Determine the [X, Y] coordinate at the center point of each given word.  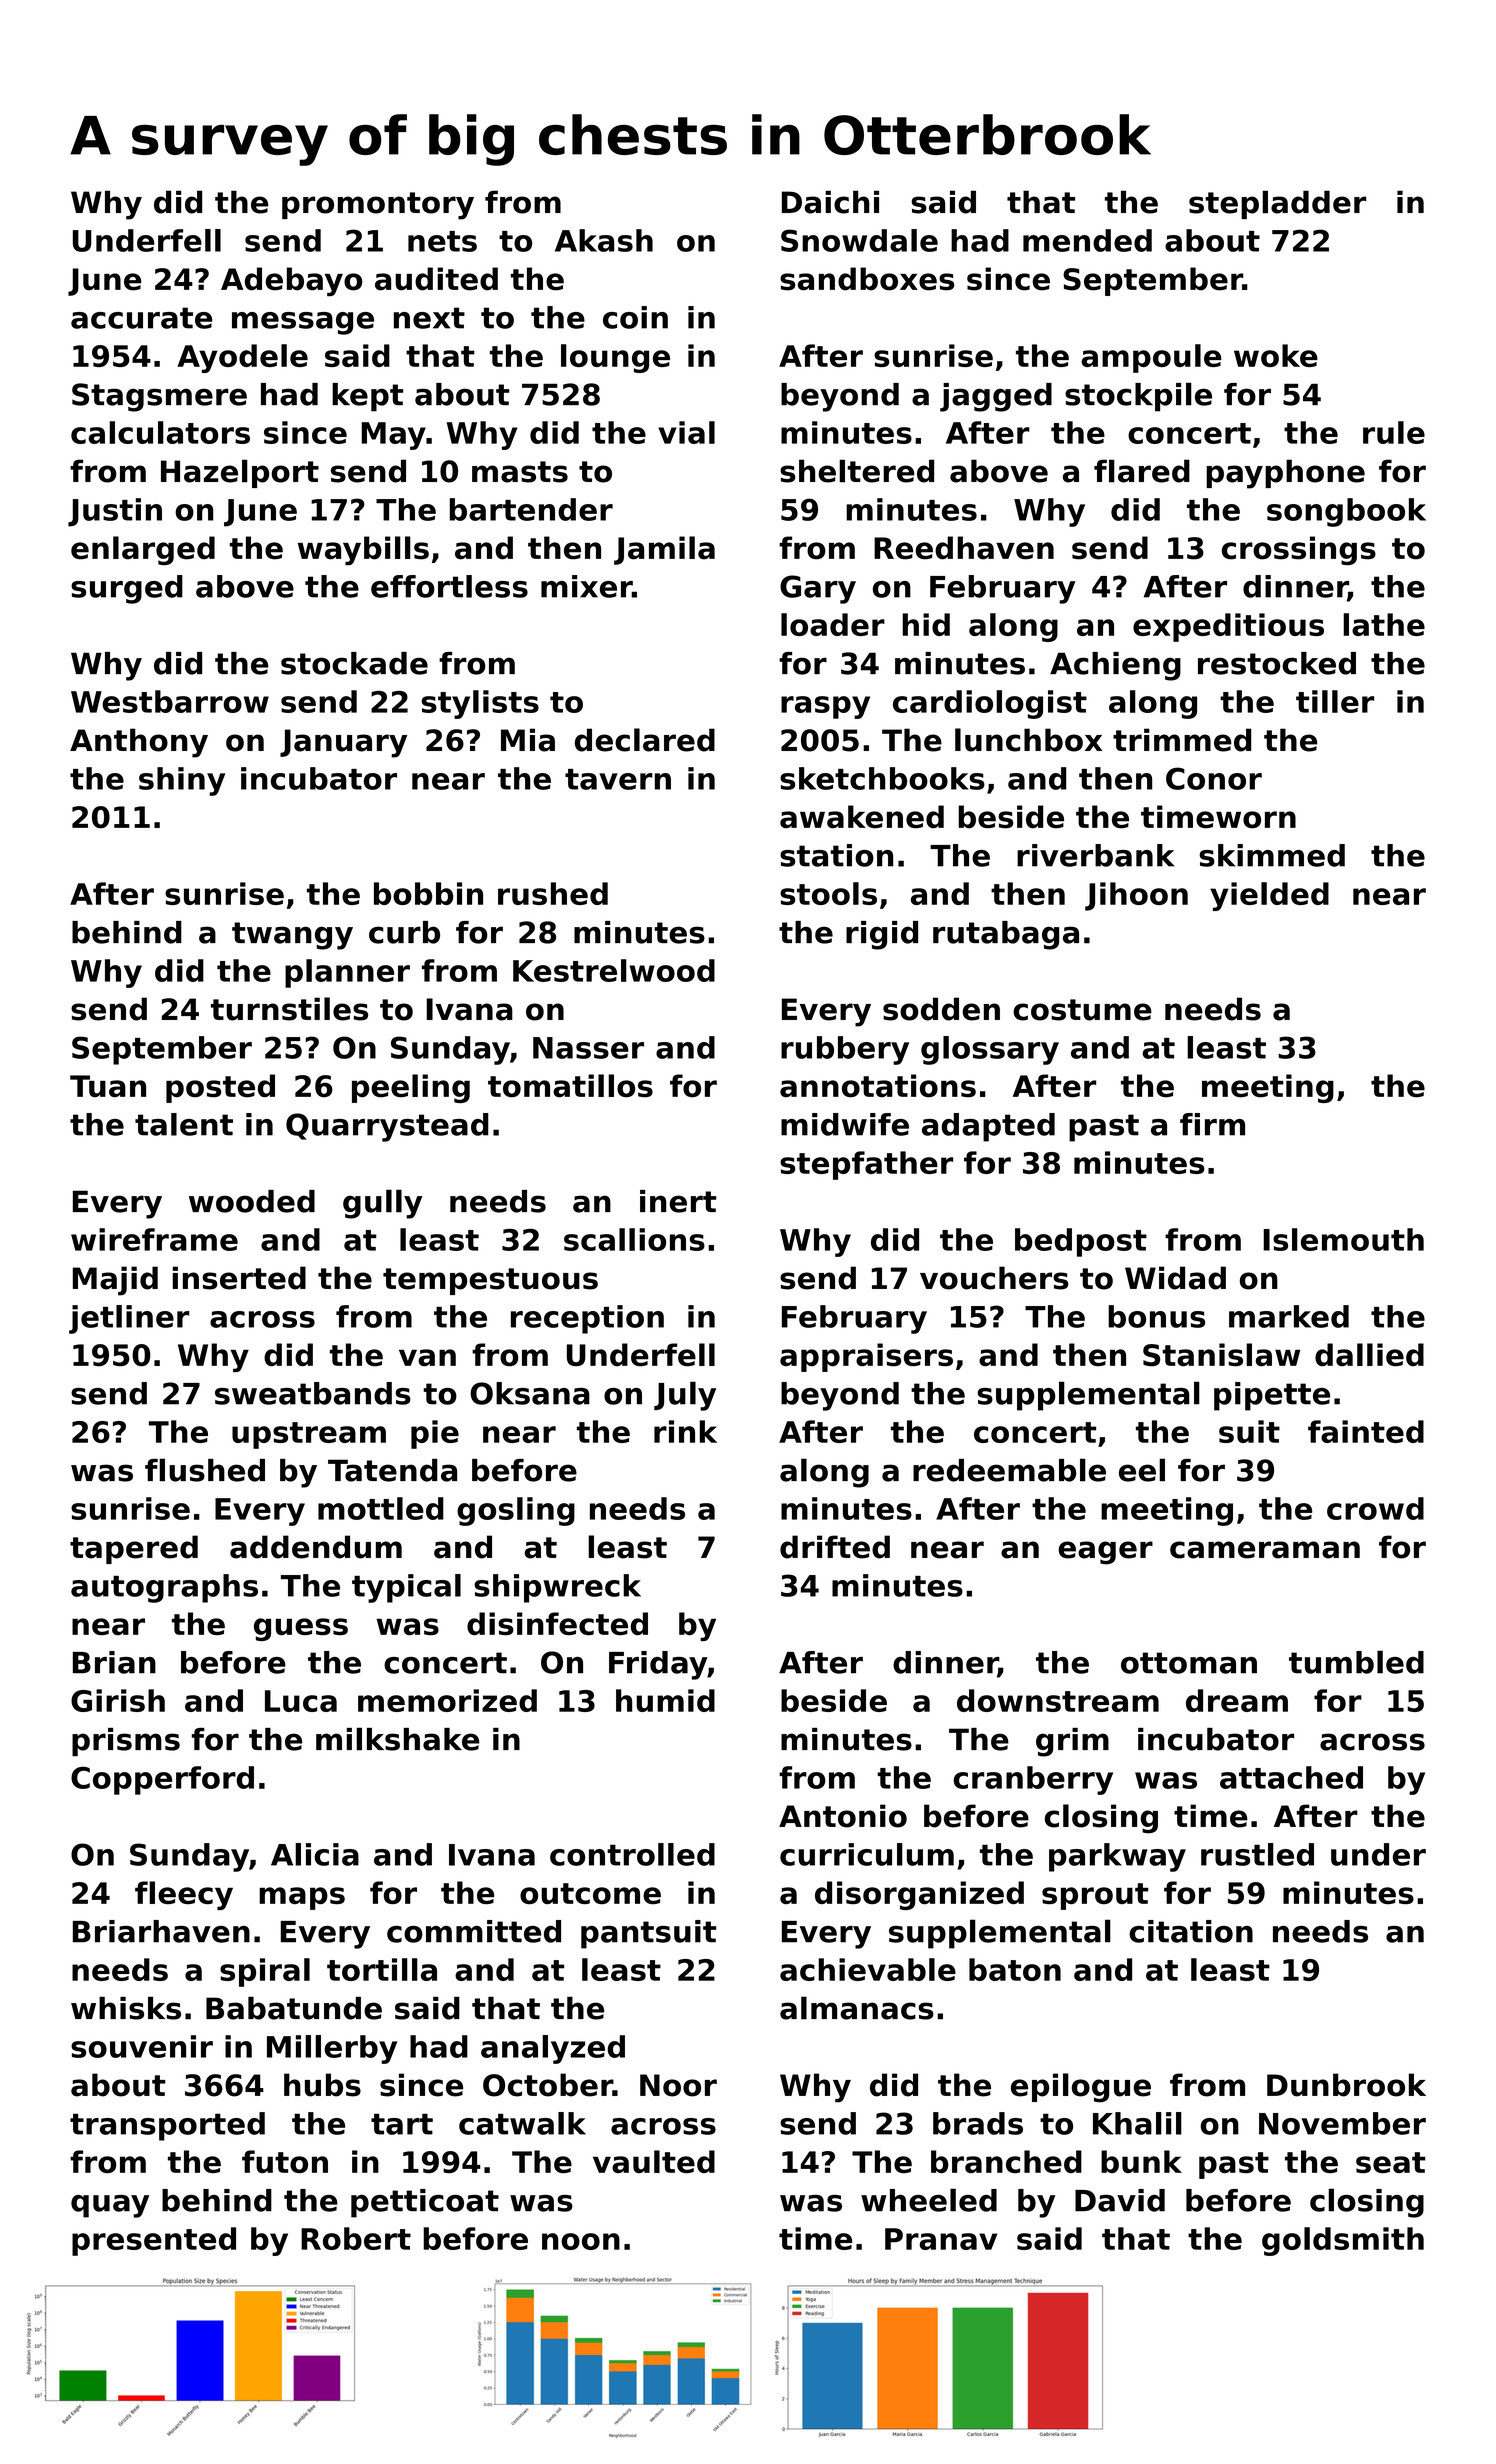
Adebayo [291, 281]
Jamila [664, 550]
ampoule [1151, 358]
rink [685, 1431]
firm [1212, 1124]
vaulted [654, 2161]
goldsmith [1343, 2241]
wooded [252, 1201]
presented [154, 2241]
